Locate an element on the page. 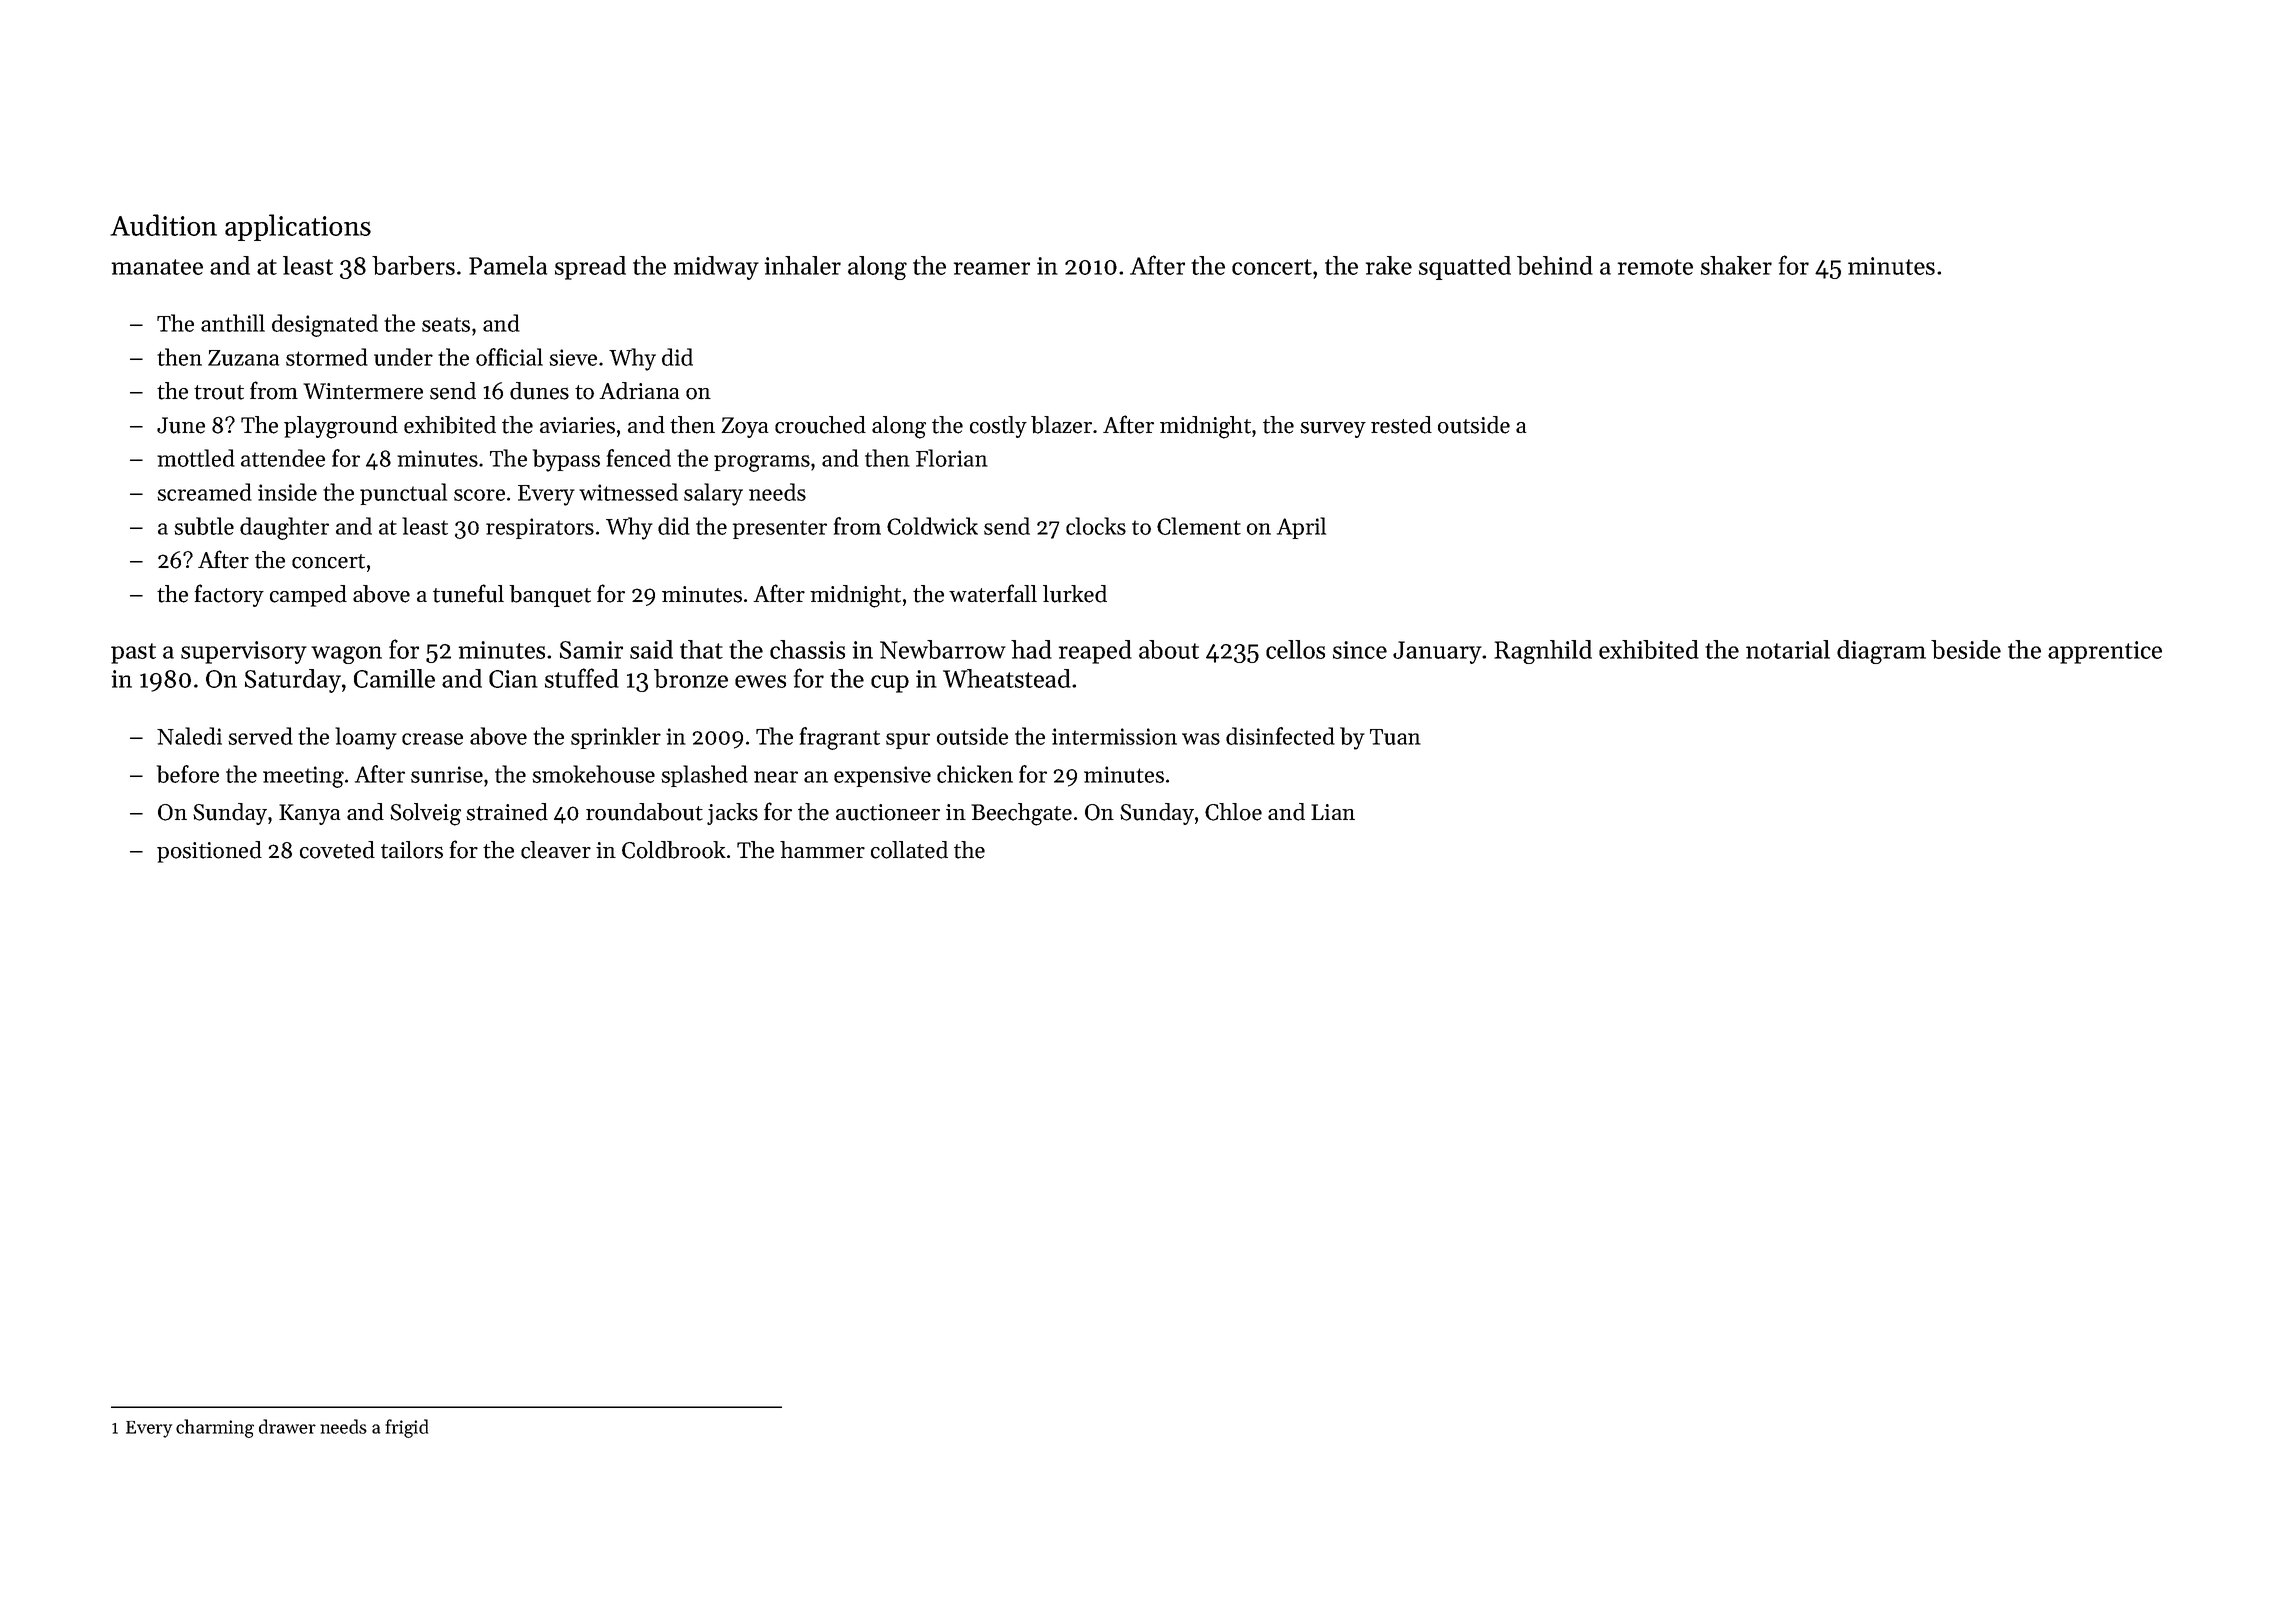  Lian is located at coordinates (1333, 812).
